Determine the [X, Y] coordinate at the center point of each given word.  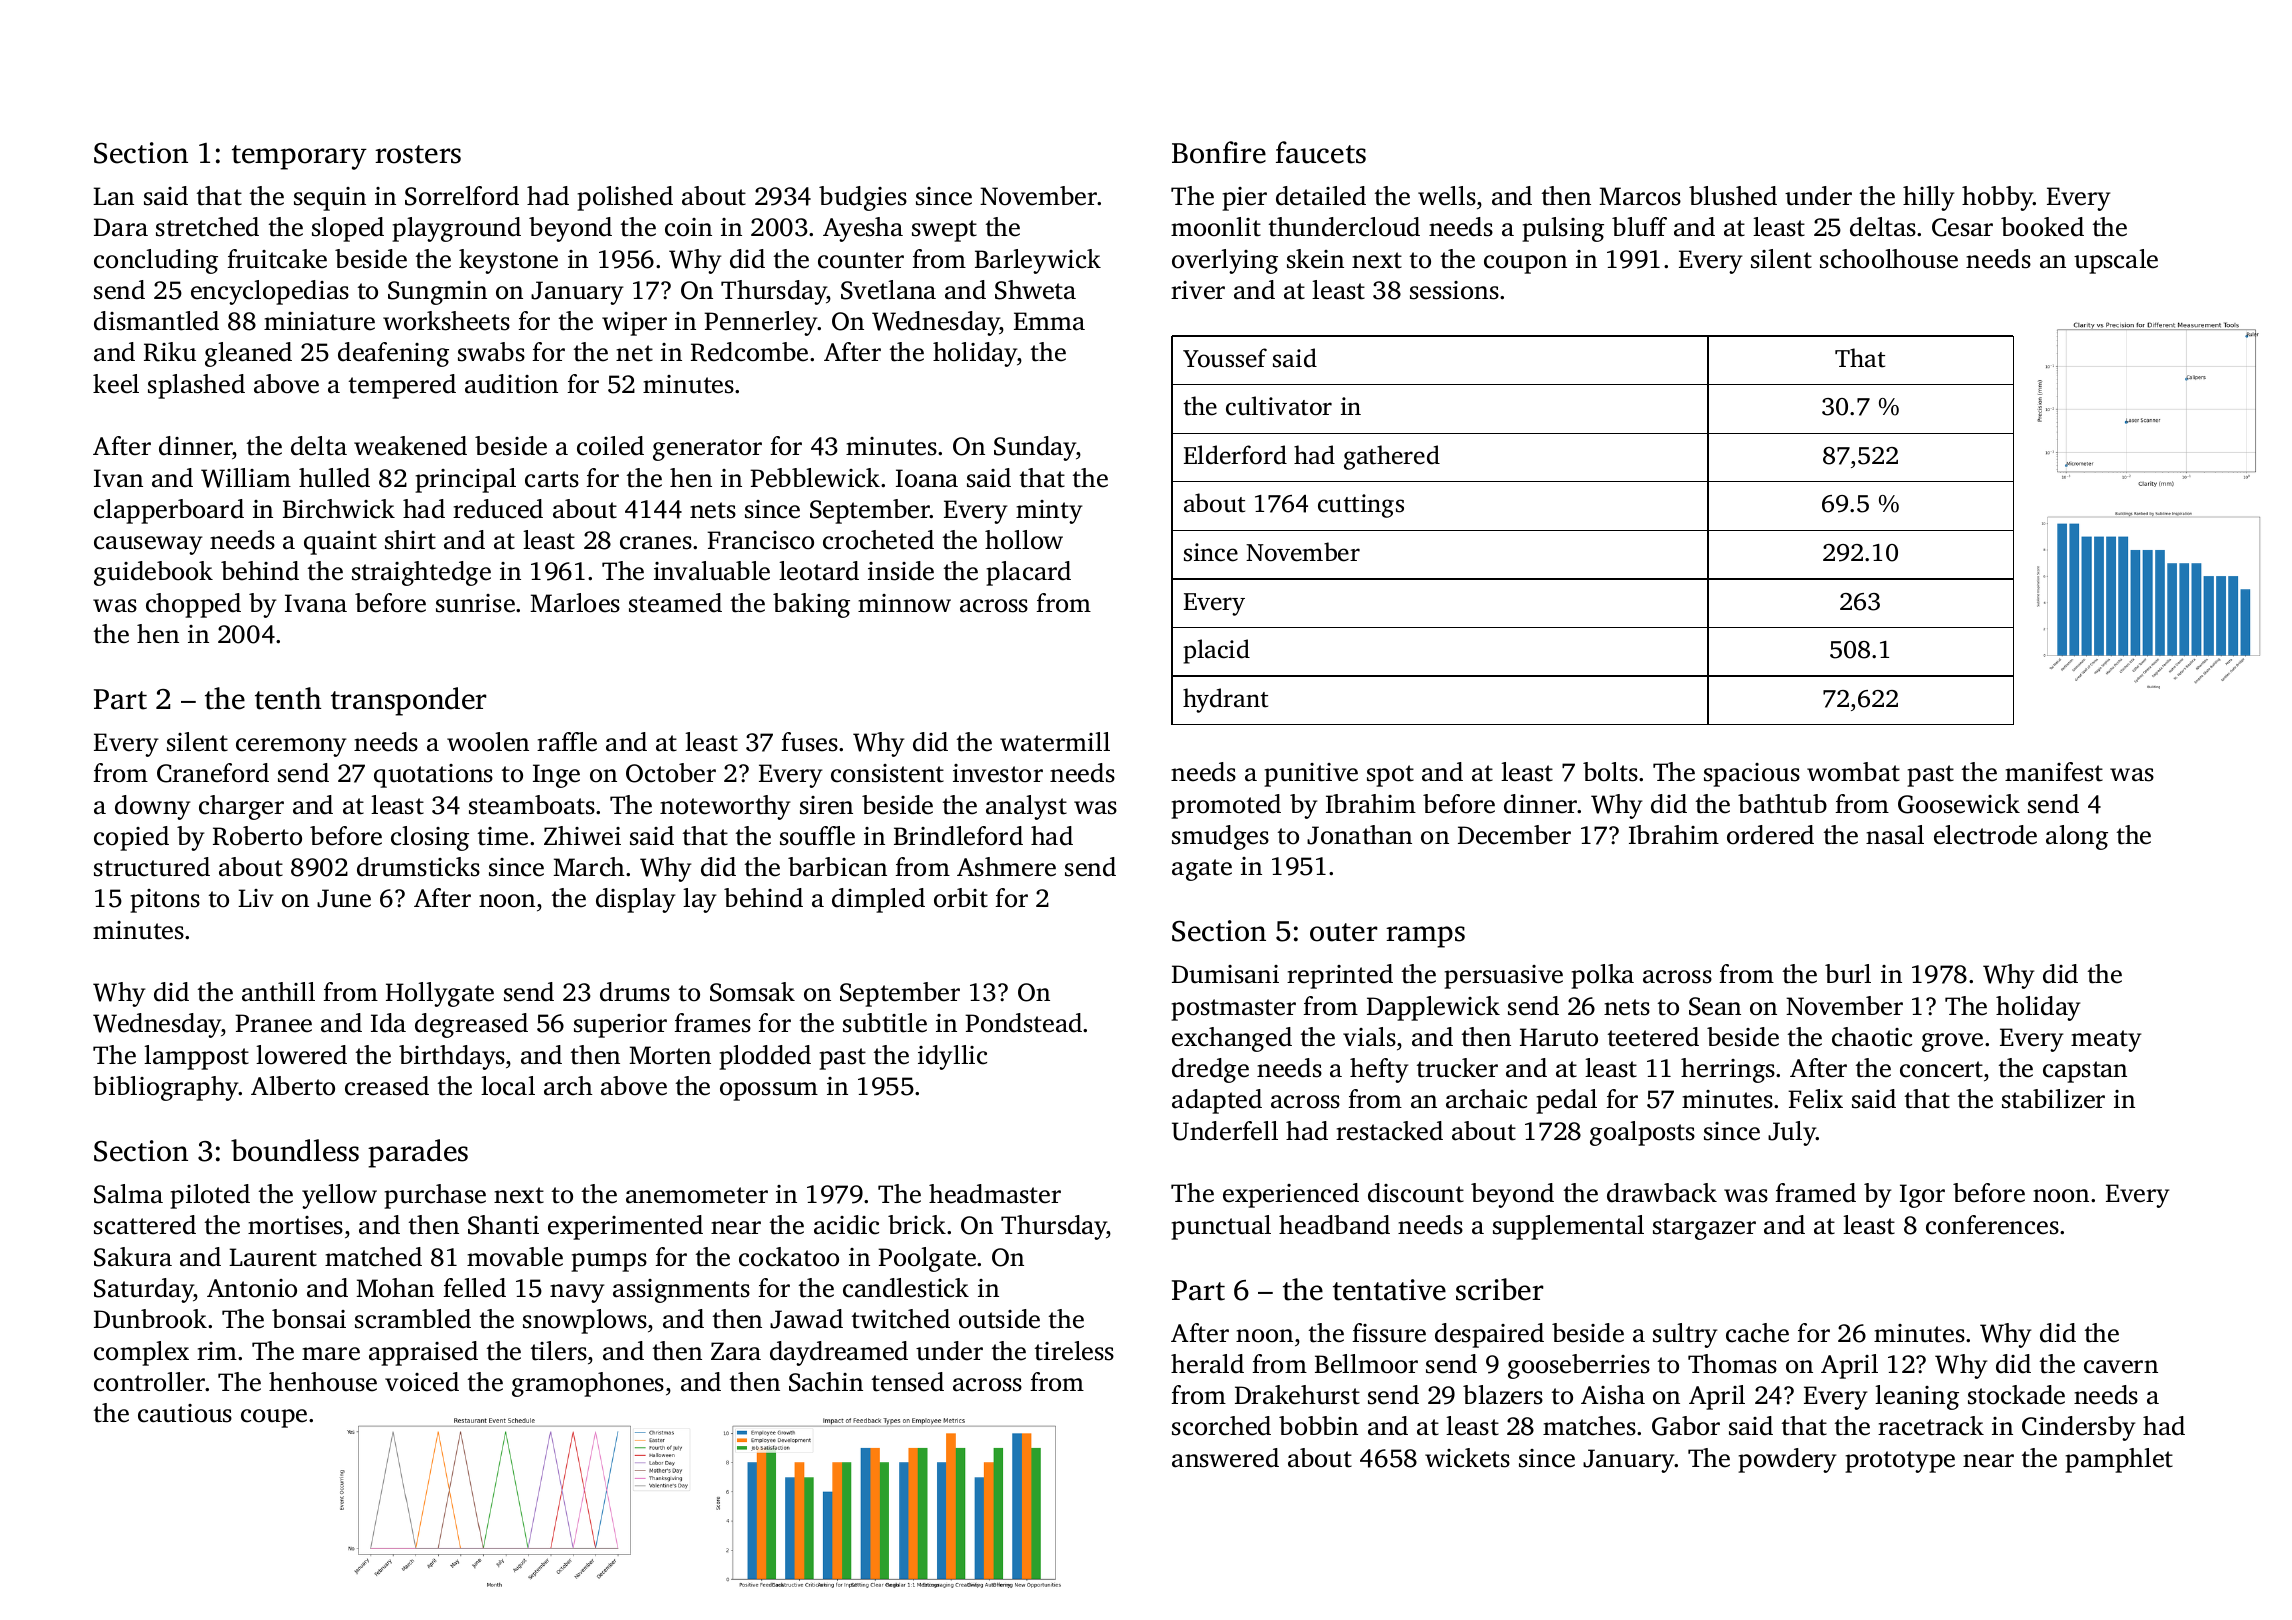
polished [625, 198]
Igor [1922, 1196]
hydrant [1225, 700]
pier [1244, 199]
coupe [274, 1418]
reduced [498, 509]
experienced [1291, 1195]
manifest [2054, 772]
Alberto [293, 1086]
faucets [1321, 152]
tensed [908, 1382]
